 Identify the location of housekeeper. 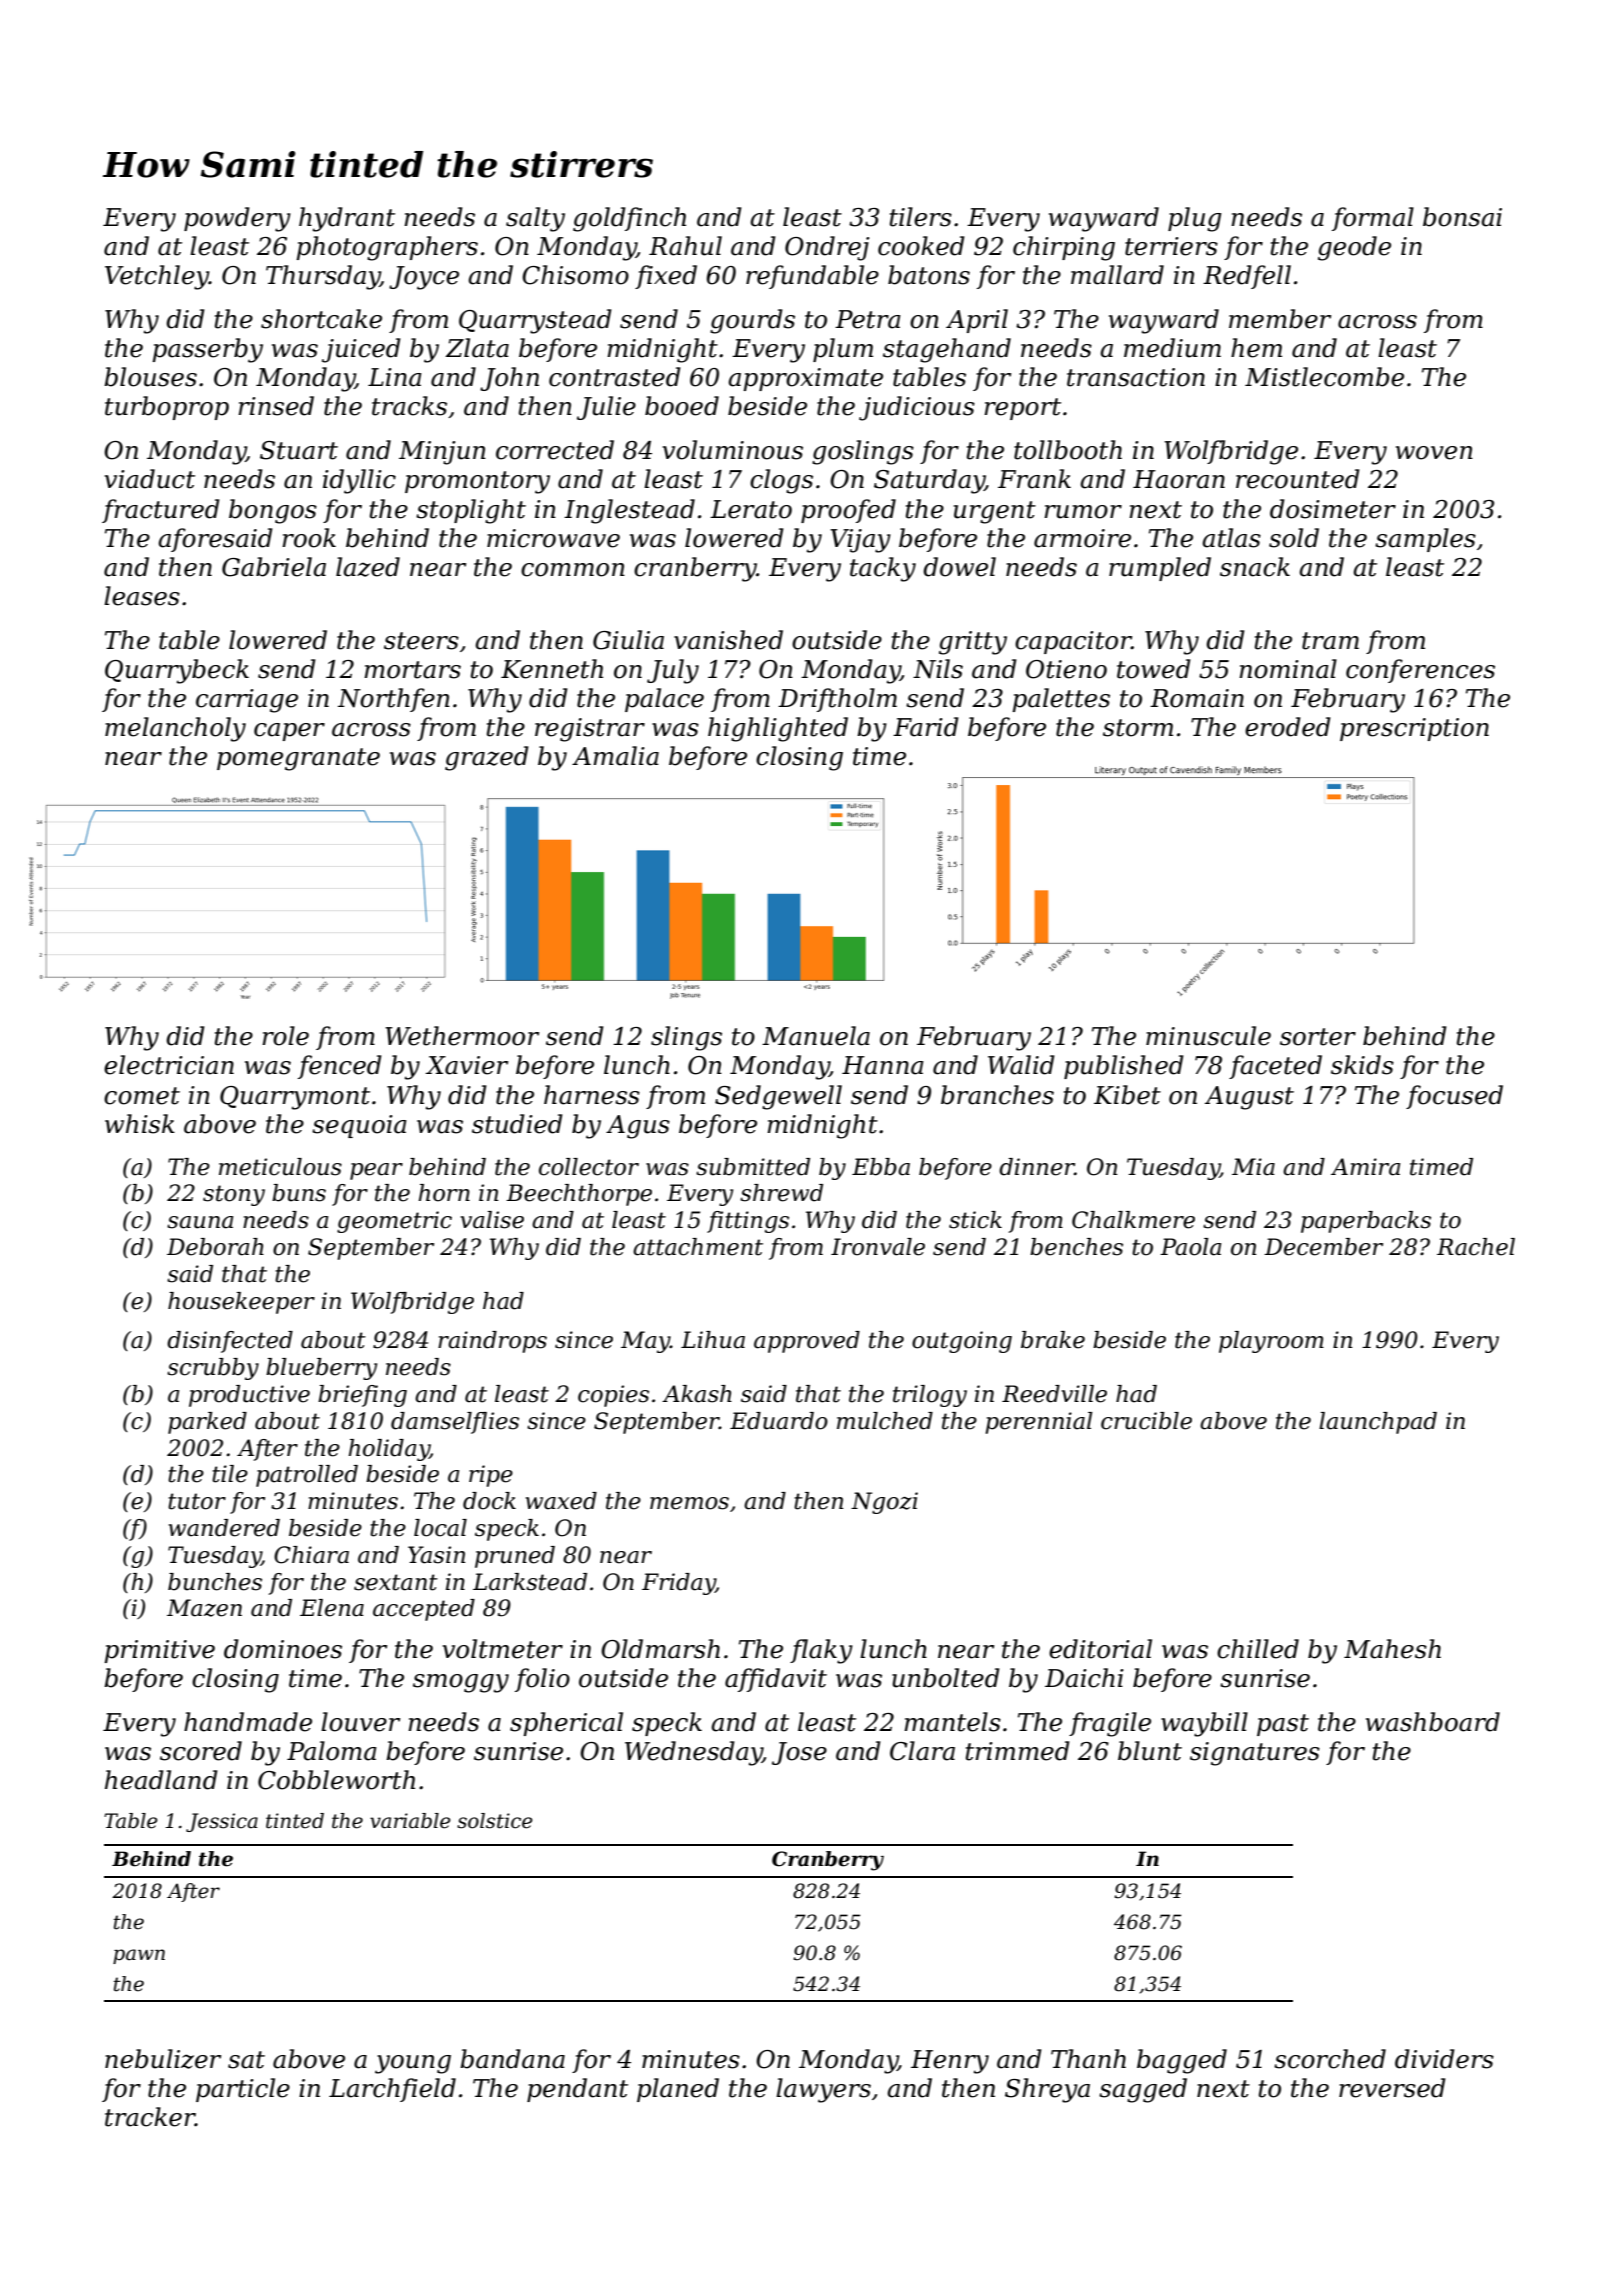
(241, 1303).
